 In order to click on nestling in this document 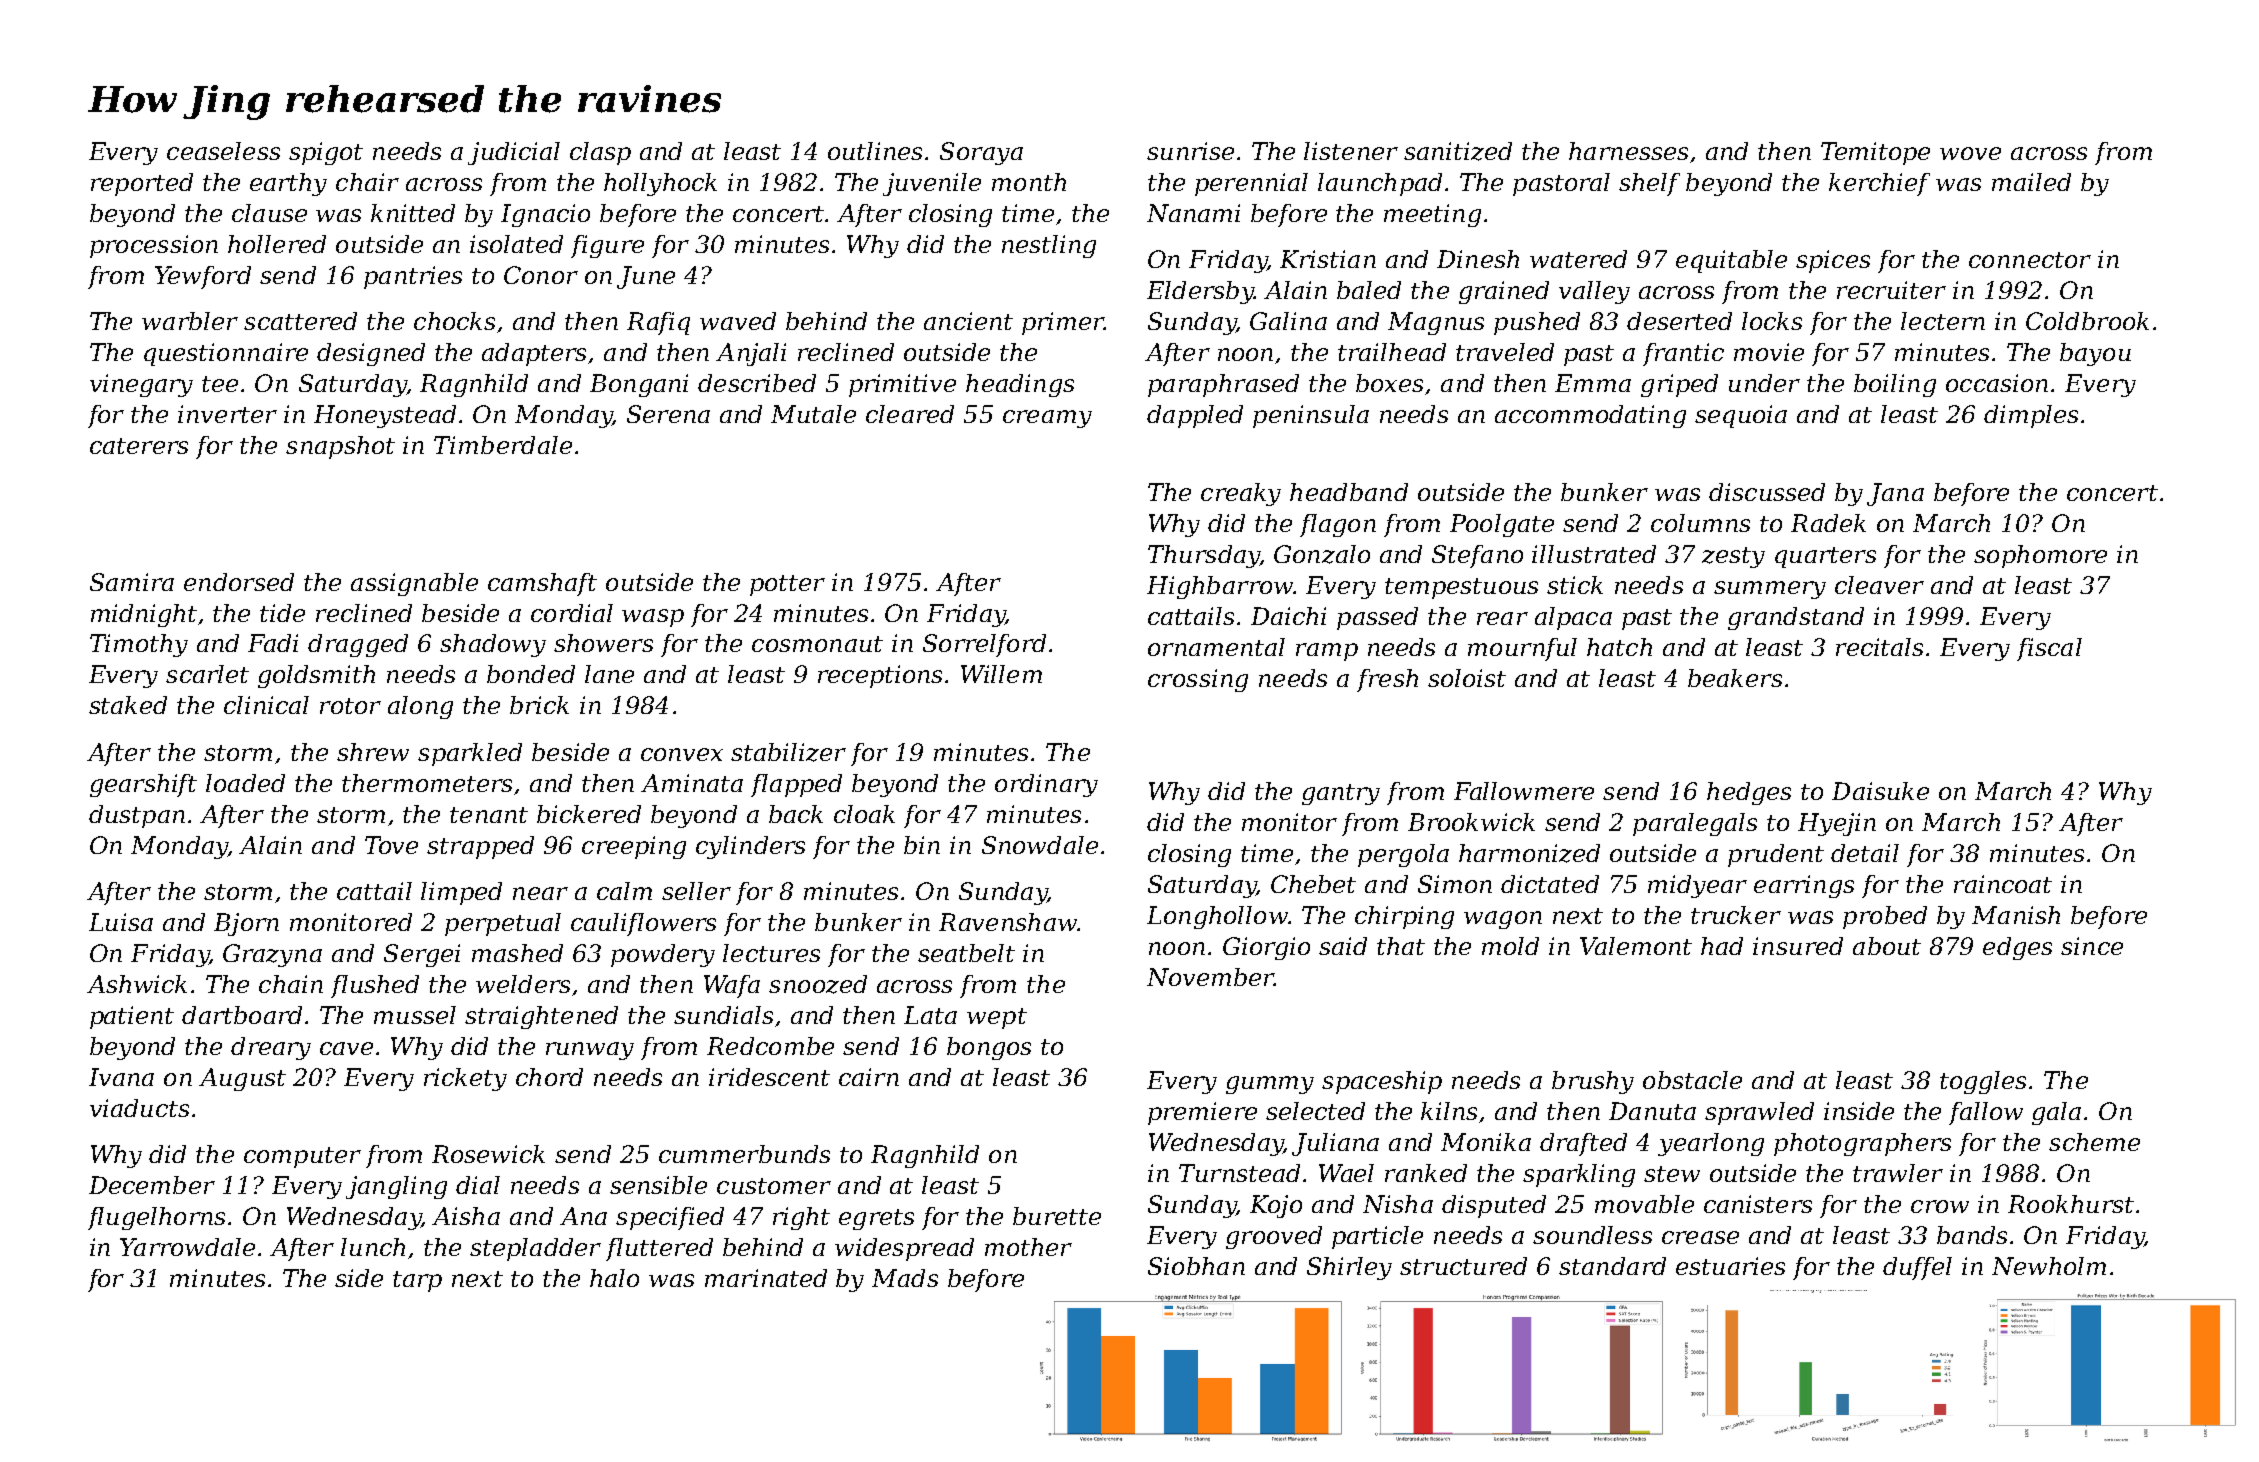, I will do `click(1049, 246)`.
